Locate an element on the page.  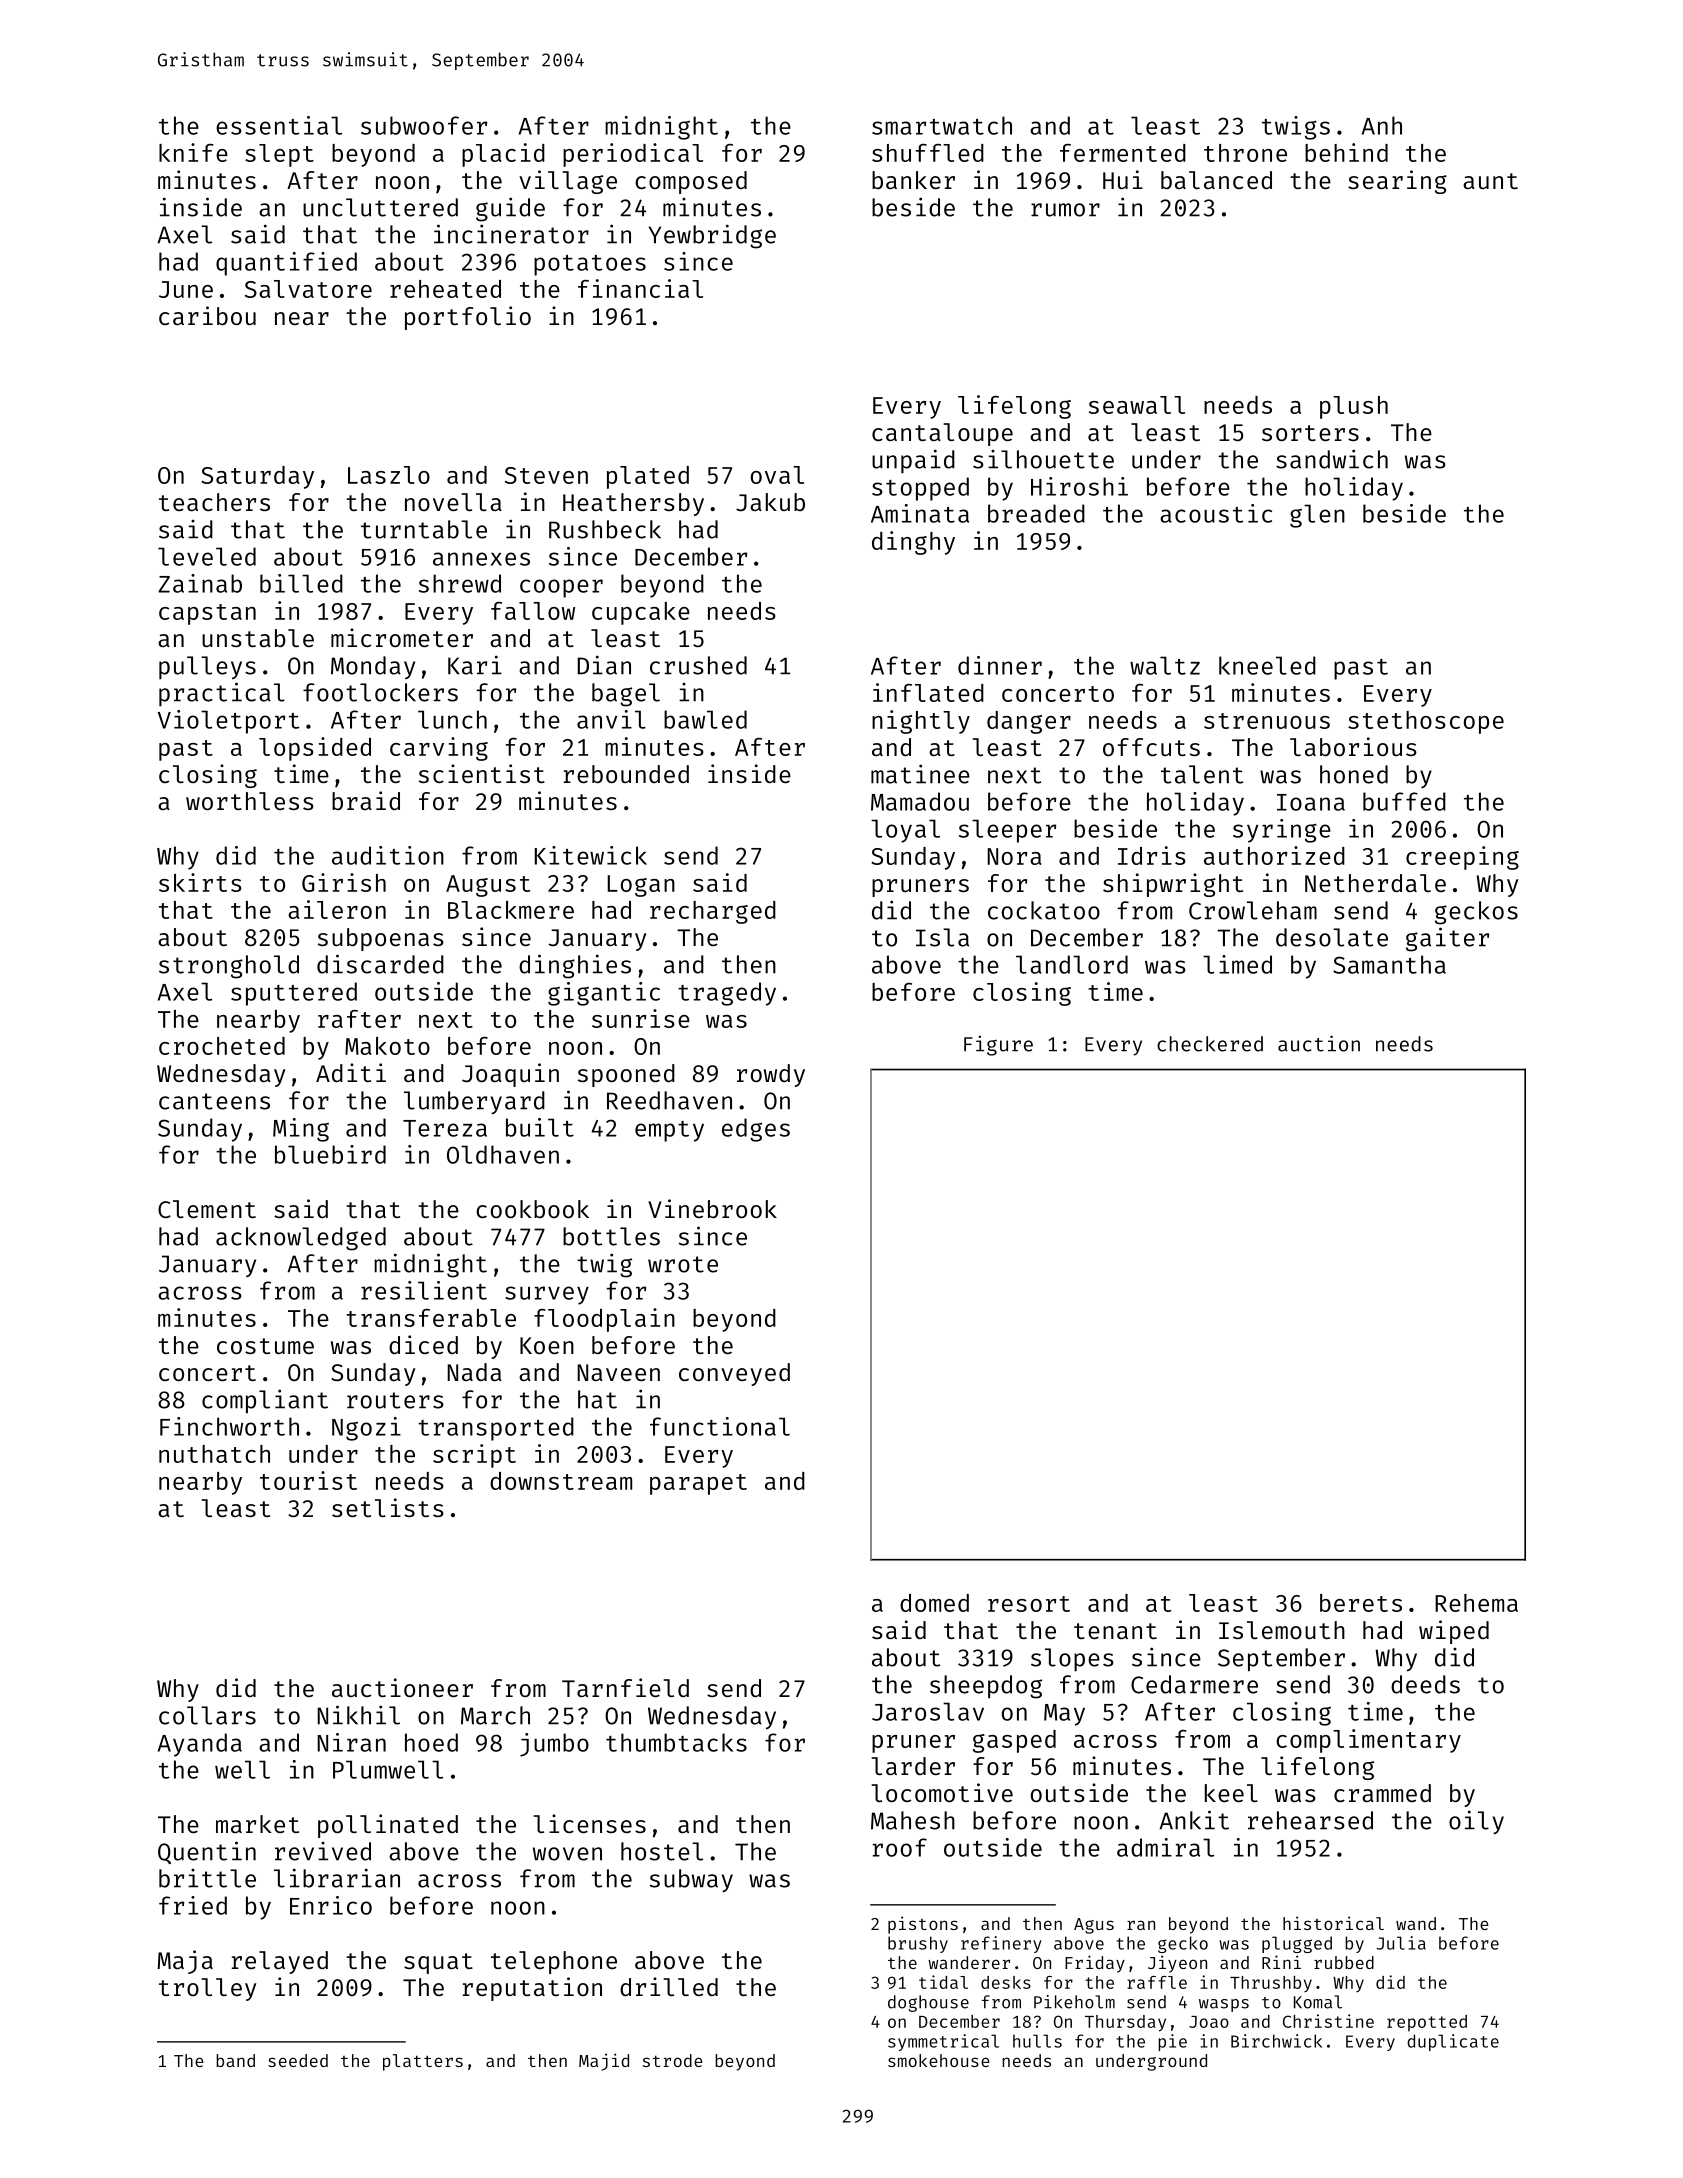
resort is located at coordinates (1029, 1604).
